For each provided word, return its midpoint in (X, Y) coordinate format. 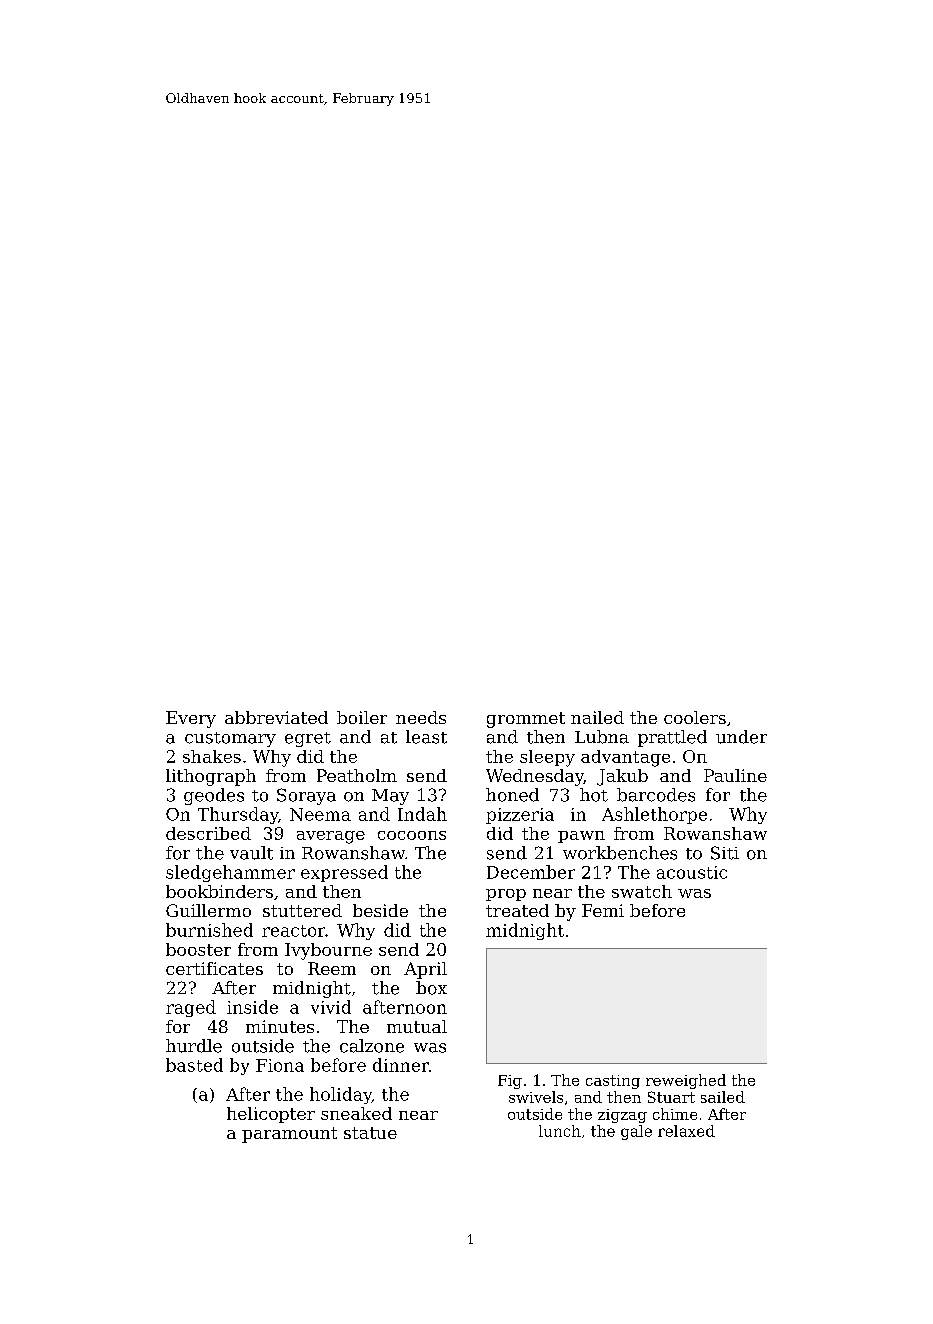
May (390, 797)
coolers (695, 717)
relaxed (686, 1131)
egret (308, 739)
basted (194, 1065)
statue (370, 1133)
